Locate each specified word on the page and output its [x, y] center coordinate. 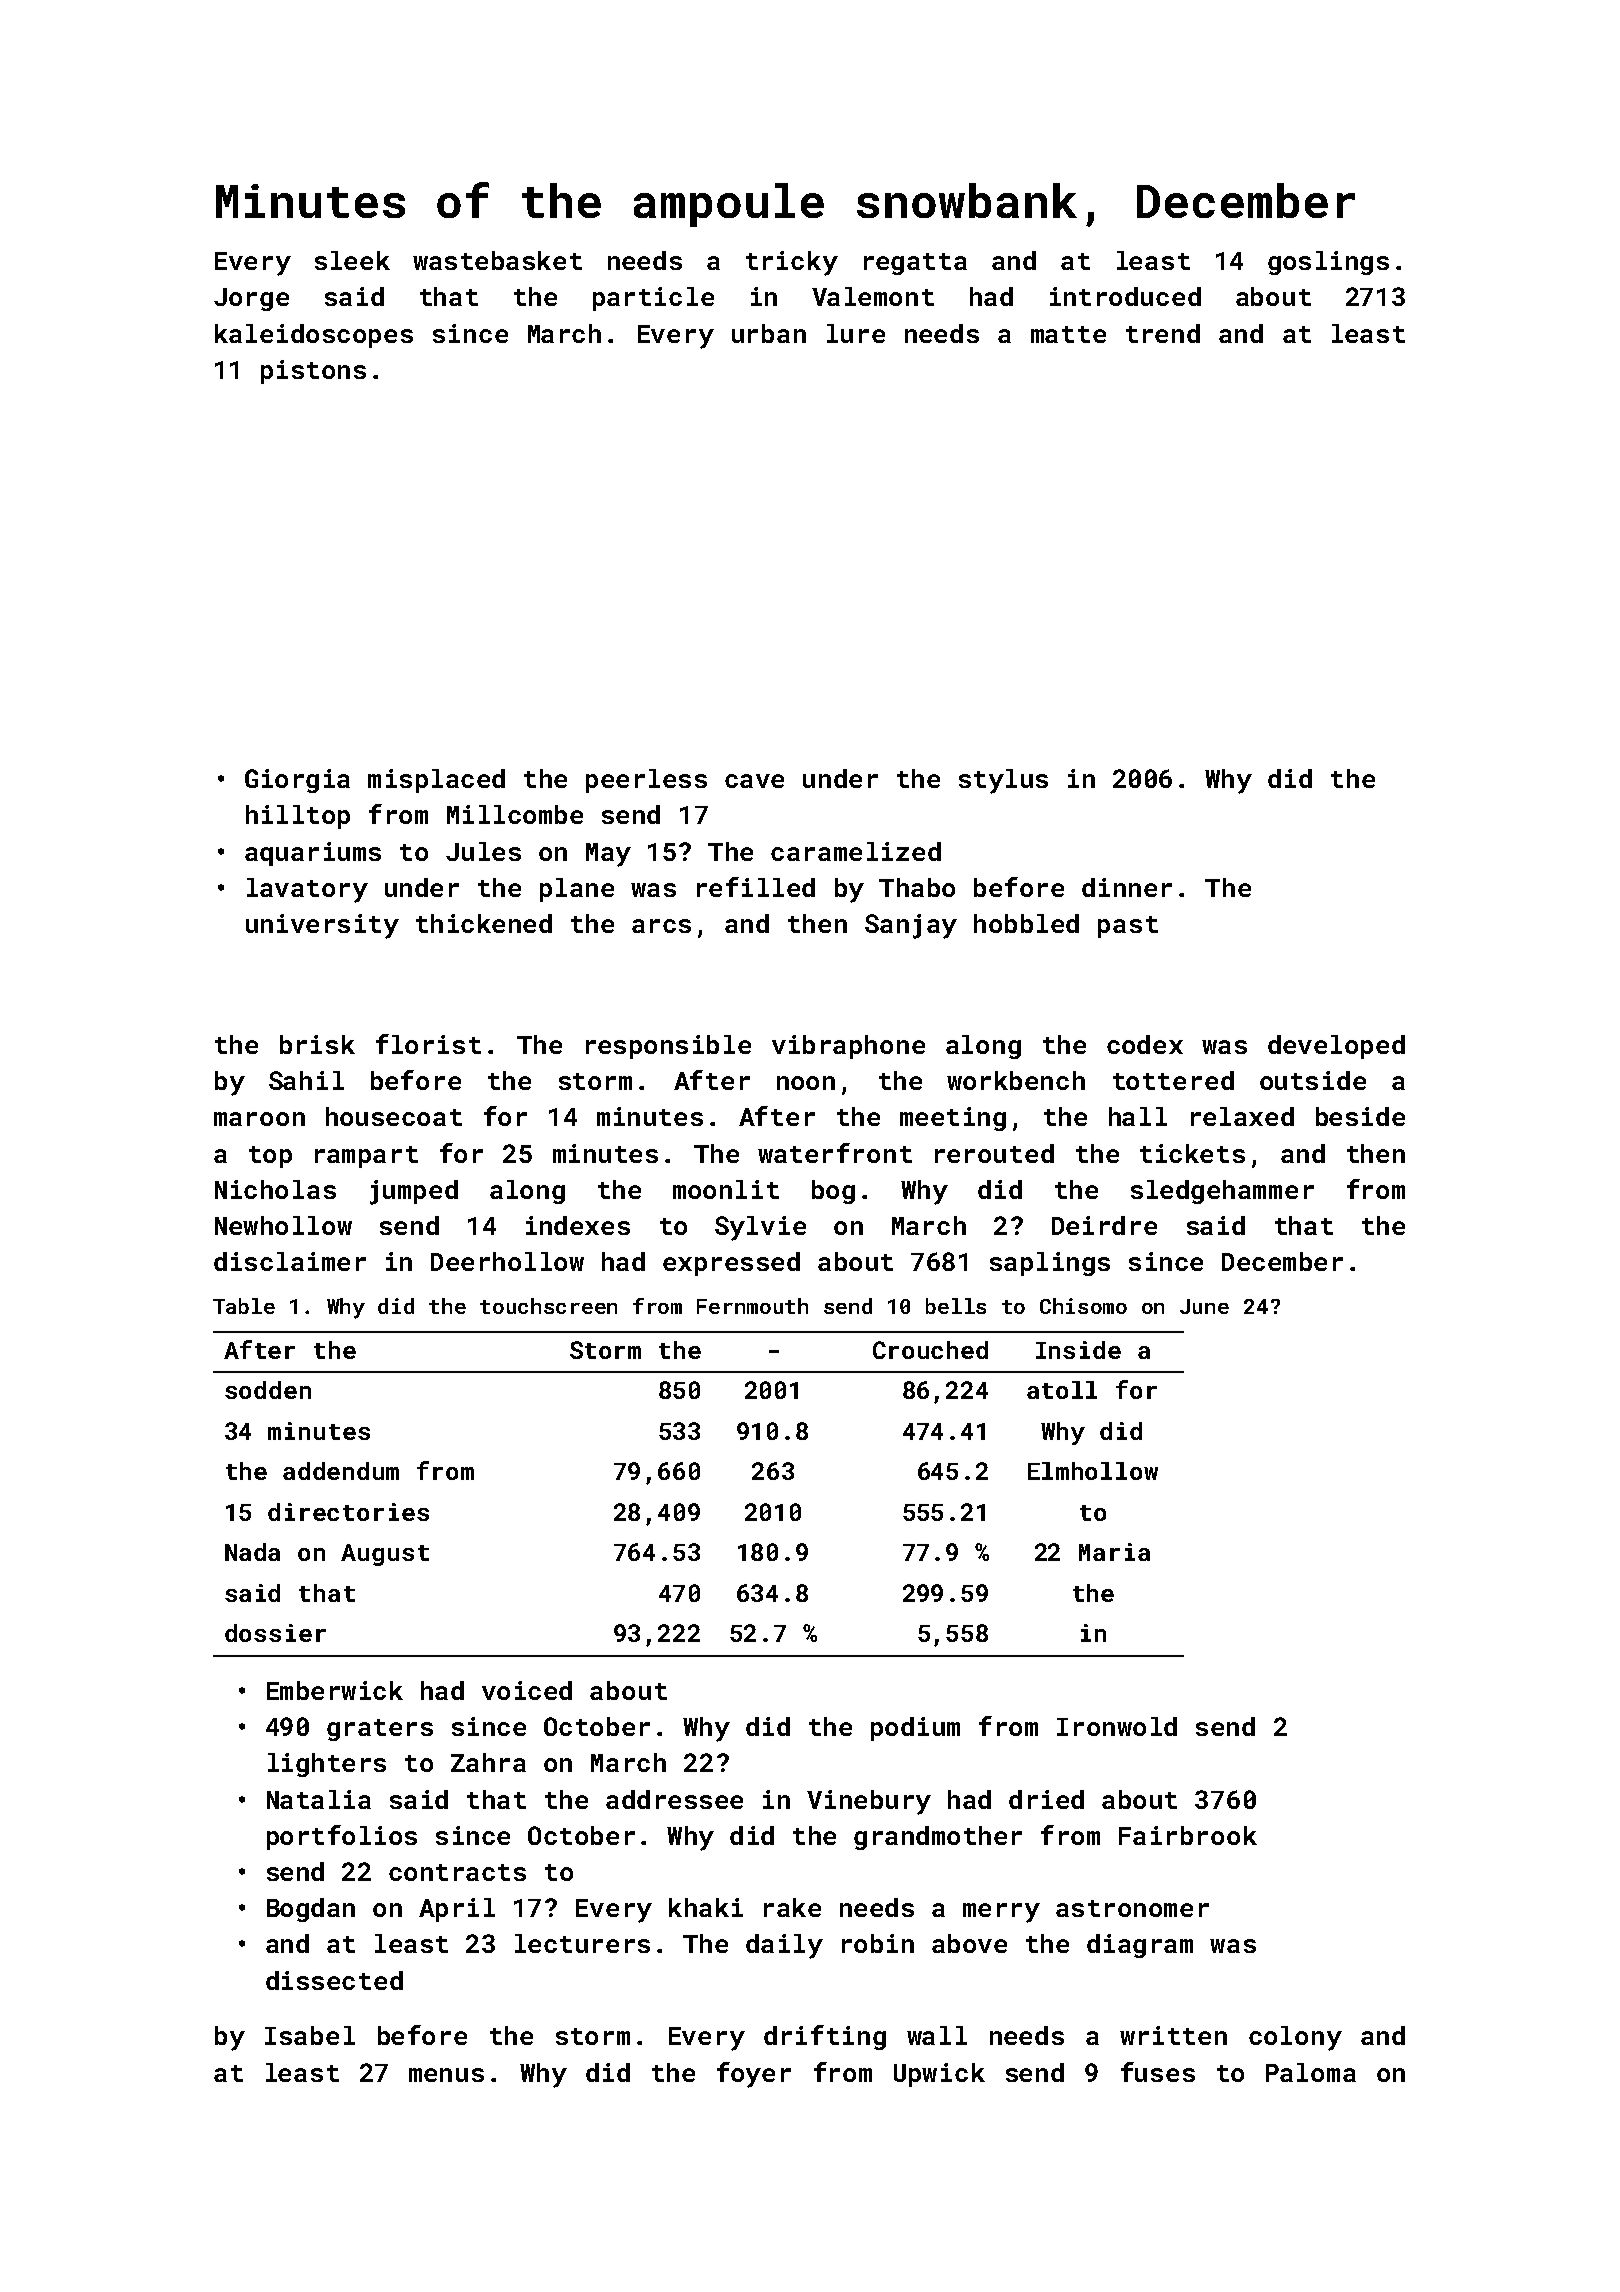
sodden [268, 1390]
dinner [1127, 887]
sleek [352, 260]
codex [1145, 1044]
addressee [674, 1799]
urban [769, 333]
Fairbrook [1188, 1835]
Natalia [319, 1799]
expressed [731, 1264]
